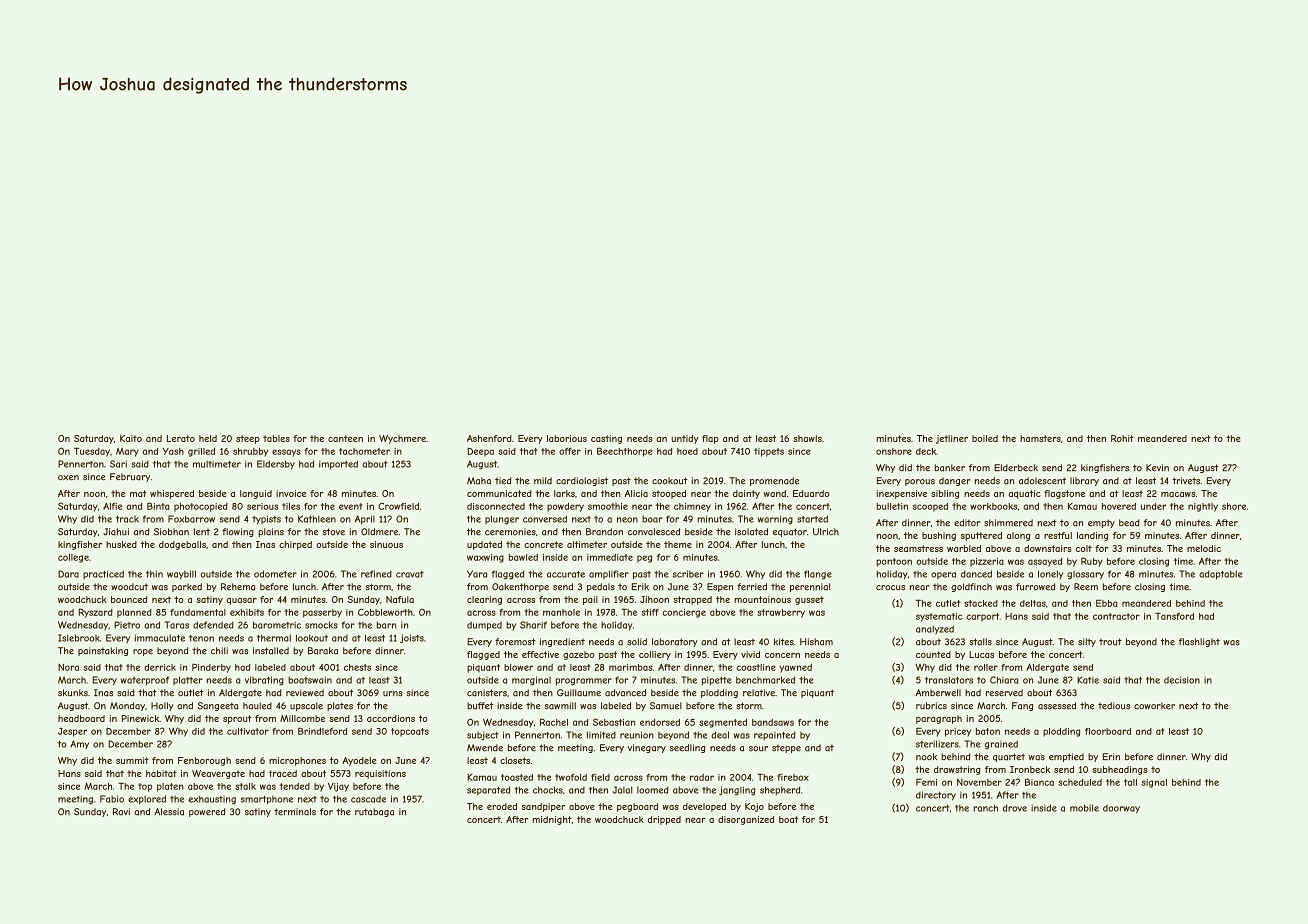  What do you see at coordinates (484, 600) in the document?
I see `clearing` at bounding box center [484, 600].
